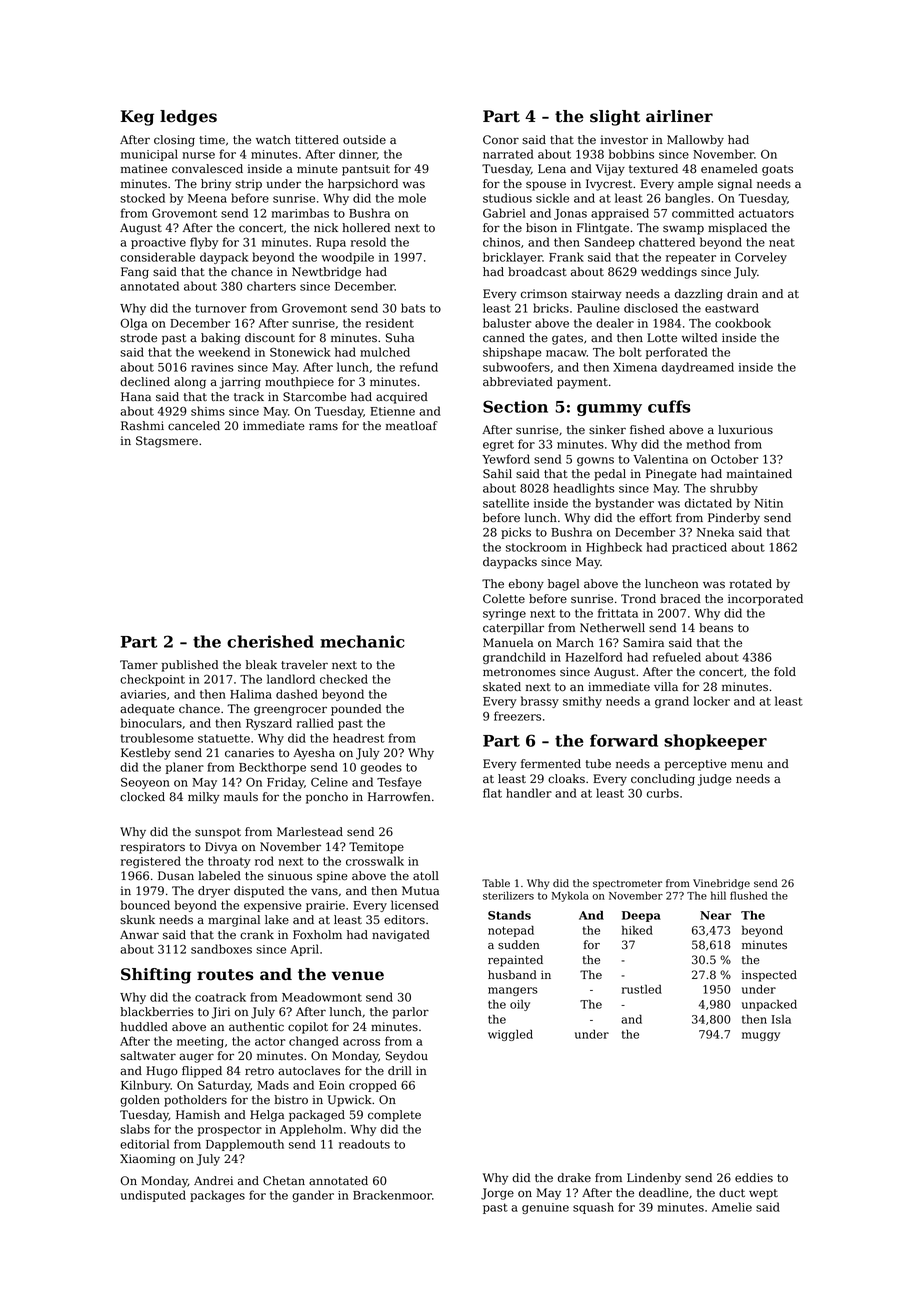  What do you see at coordinates (536, 547) in the image?
I see `stockroom` at bounding box center [536, 547].
